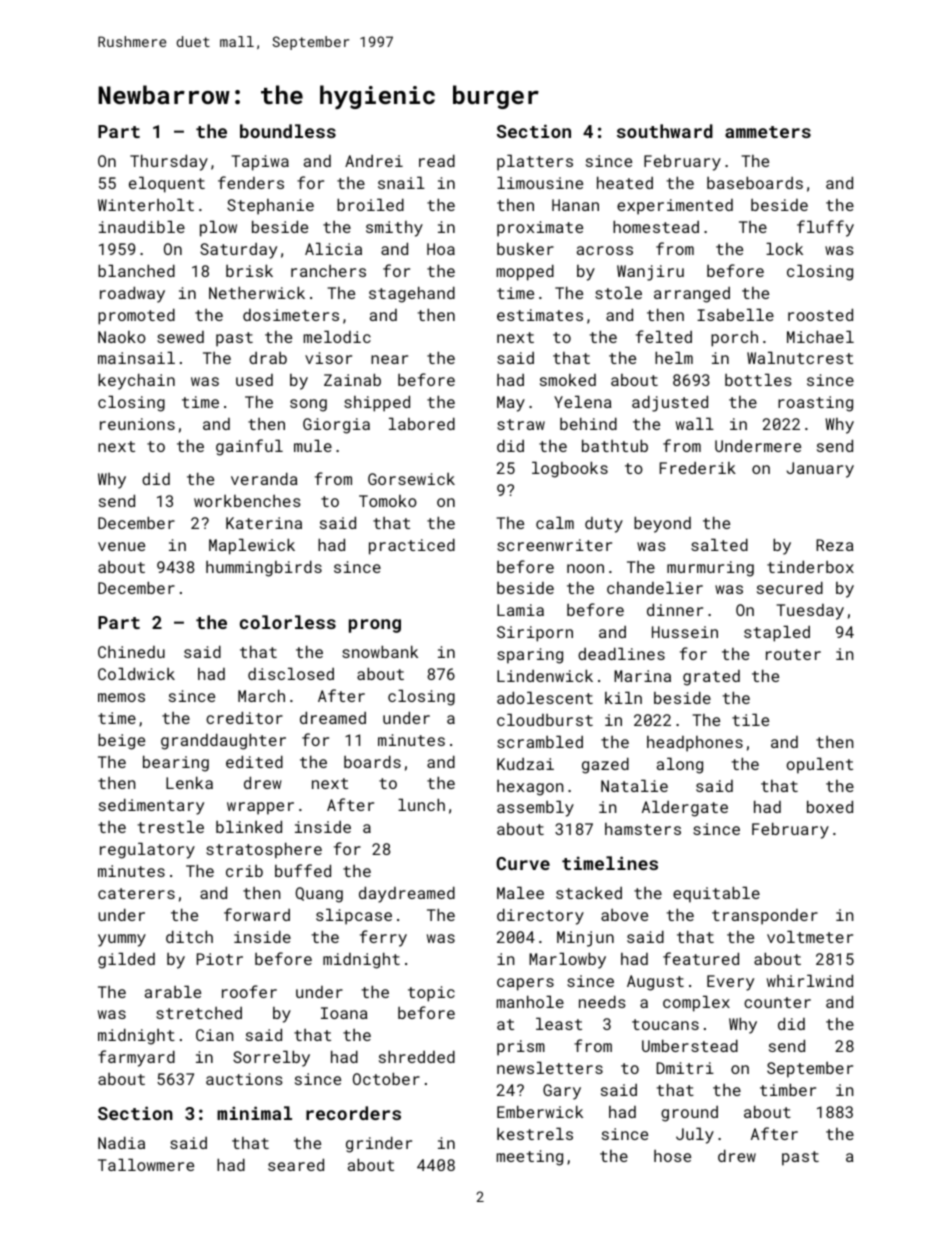  Describe the element at coordinates (520, 610) in the screenshot. I see `Lamia` at that location.
